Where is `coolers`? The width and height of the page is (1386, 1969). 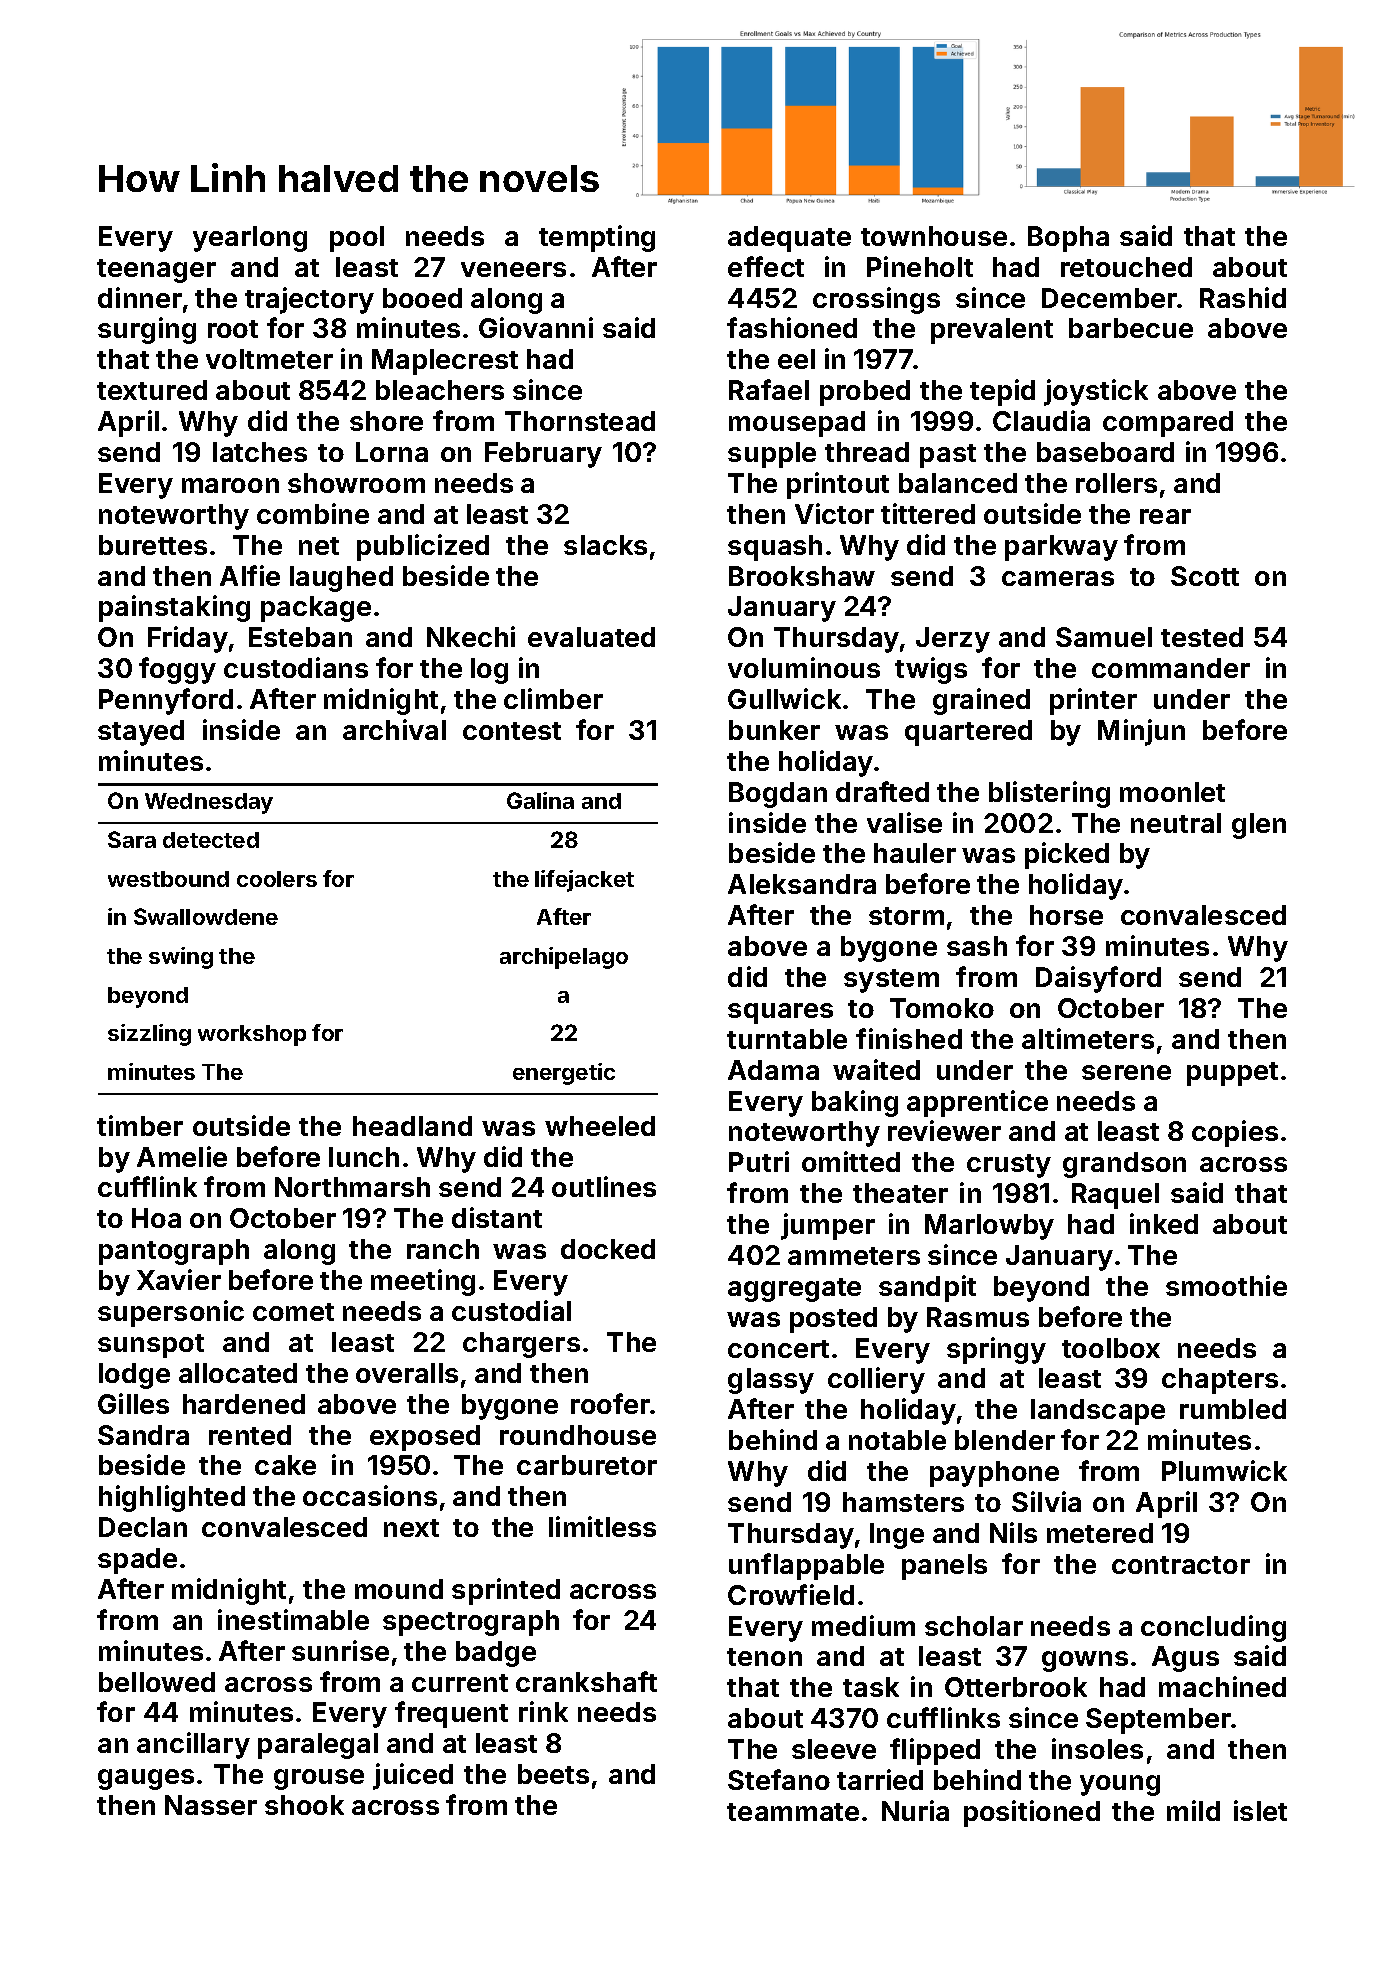
coolers is located at coordinates (277, 879).
